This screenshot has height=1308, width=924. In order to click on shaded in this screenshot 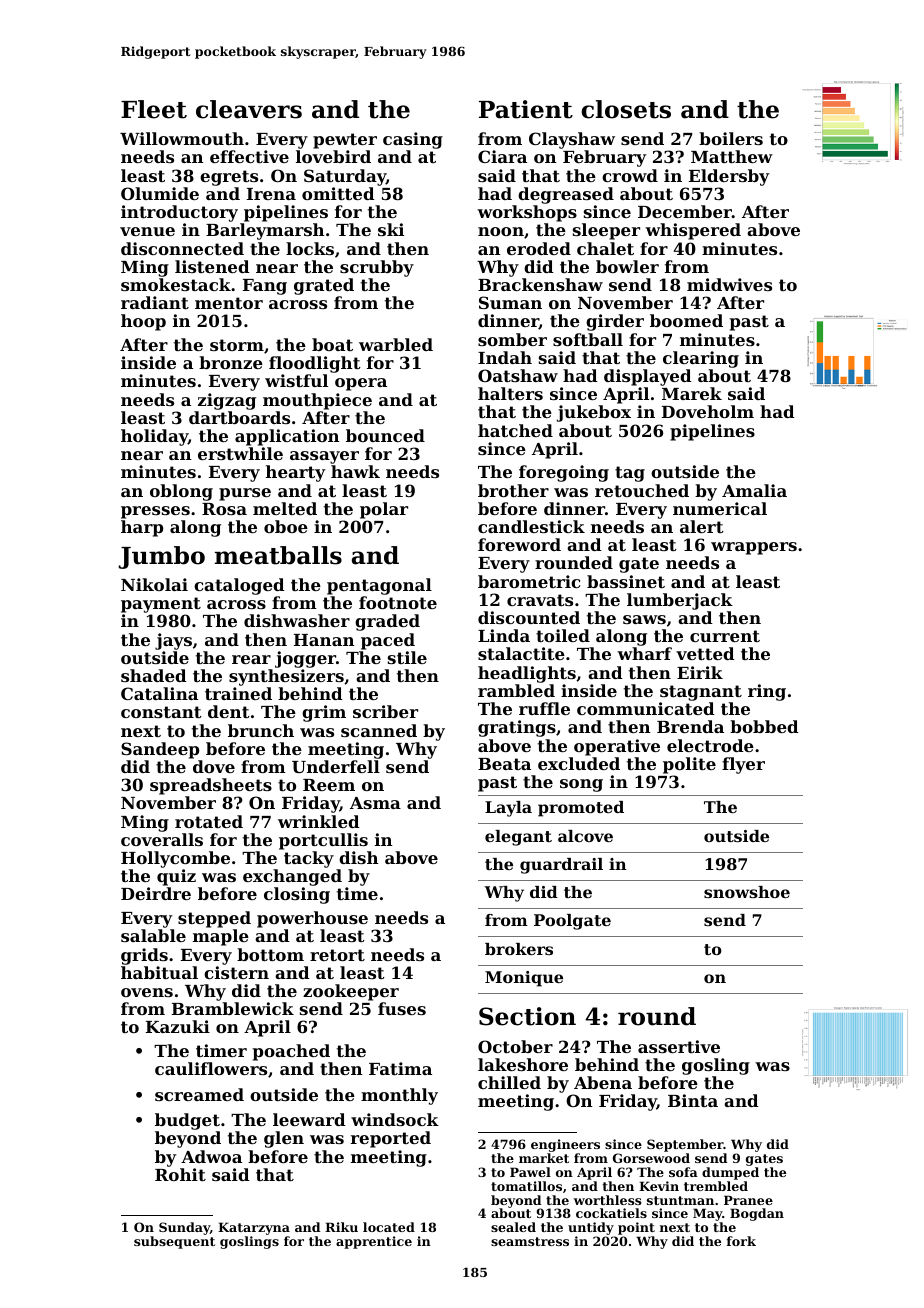, I will do `click(154, 675)`.
